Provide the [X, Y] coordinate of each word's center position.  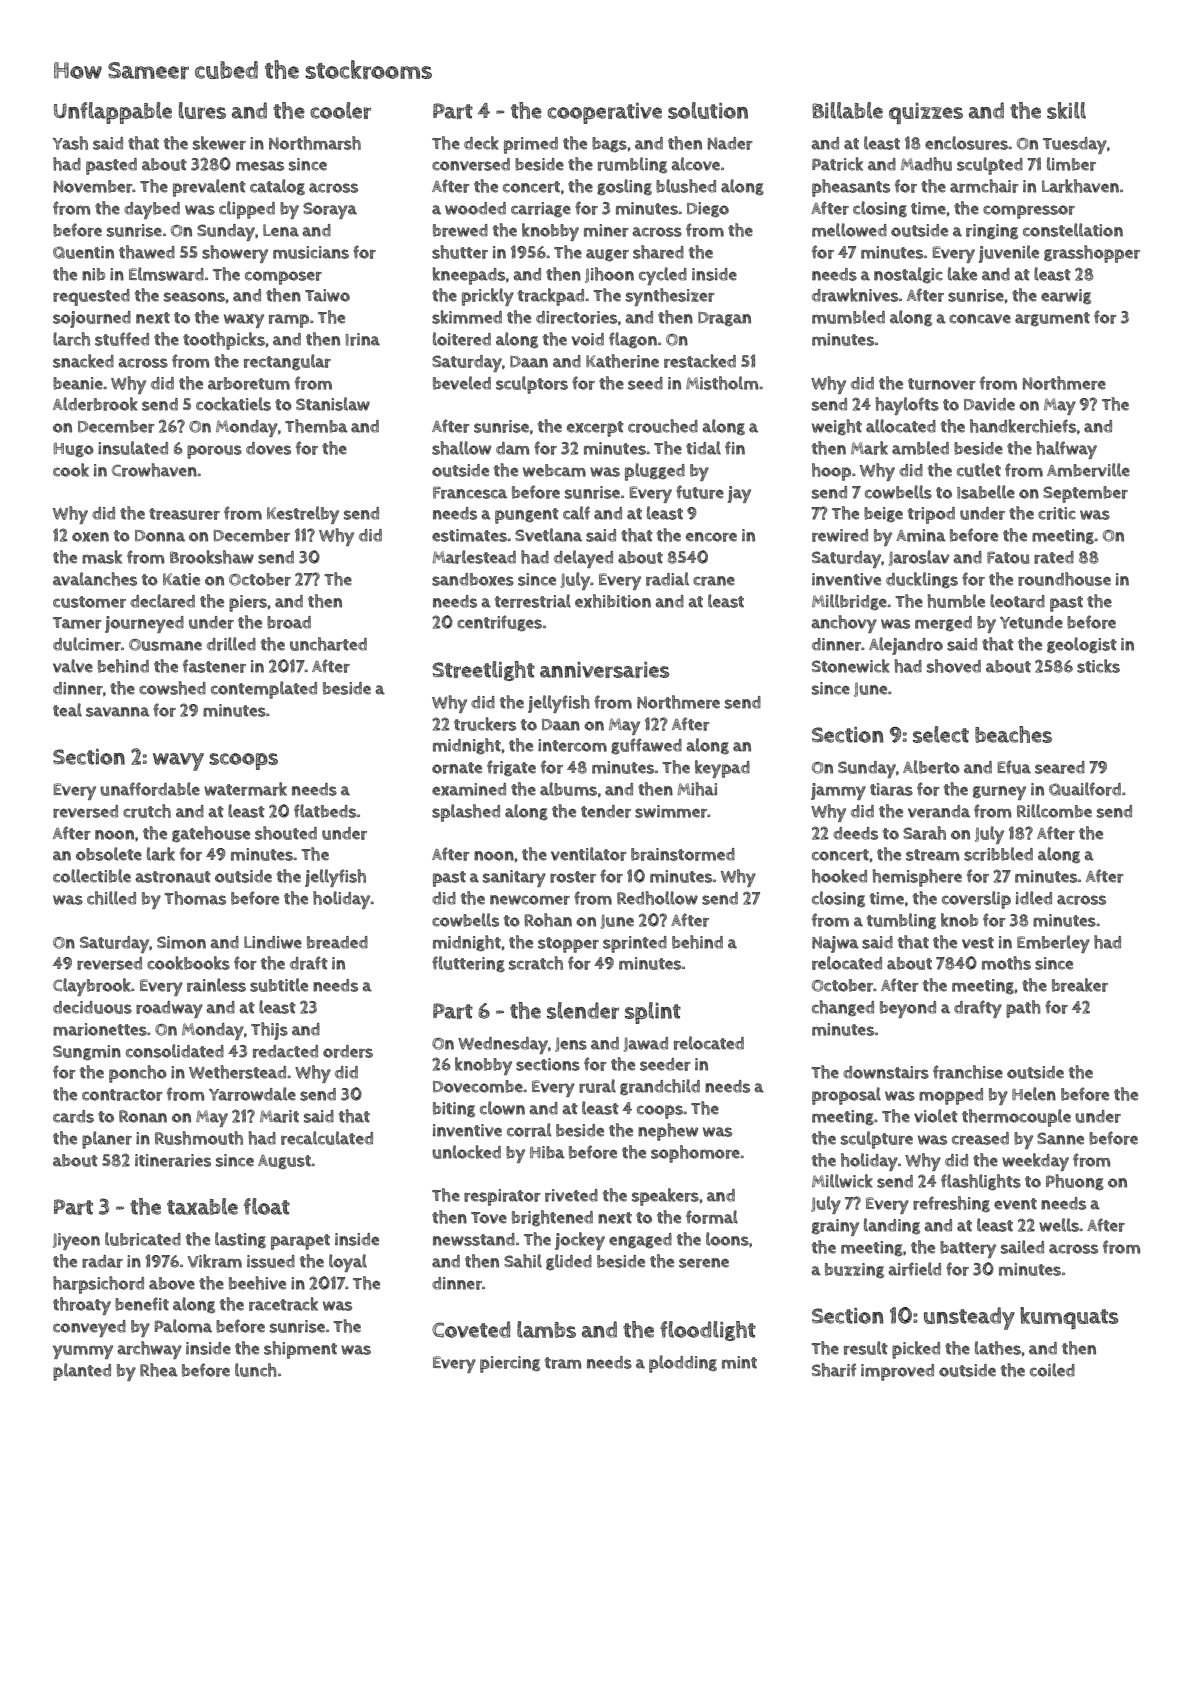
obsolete [109, 854]
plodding [683, 1364]
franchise [968, 1072]
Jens [571, 1044]
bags [609, 144]
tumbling [901, 921]
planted [82, 1372]
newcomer [530, 900]
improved [897, 1372]
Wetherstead [237, 1072]
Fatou [1008, 557]
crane [714, 581]
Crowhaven [154, 470]
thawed [147, 252]
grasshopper [1092, 254]
